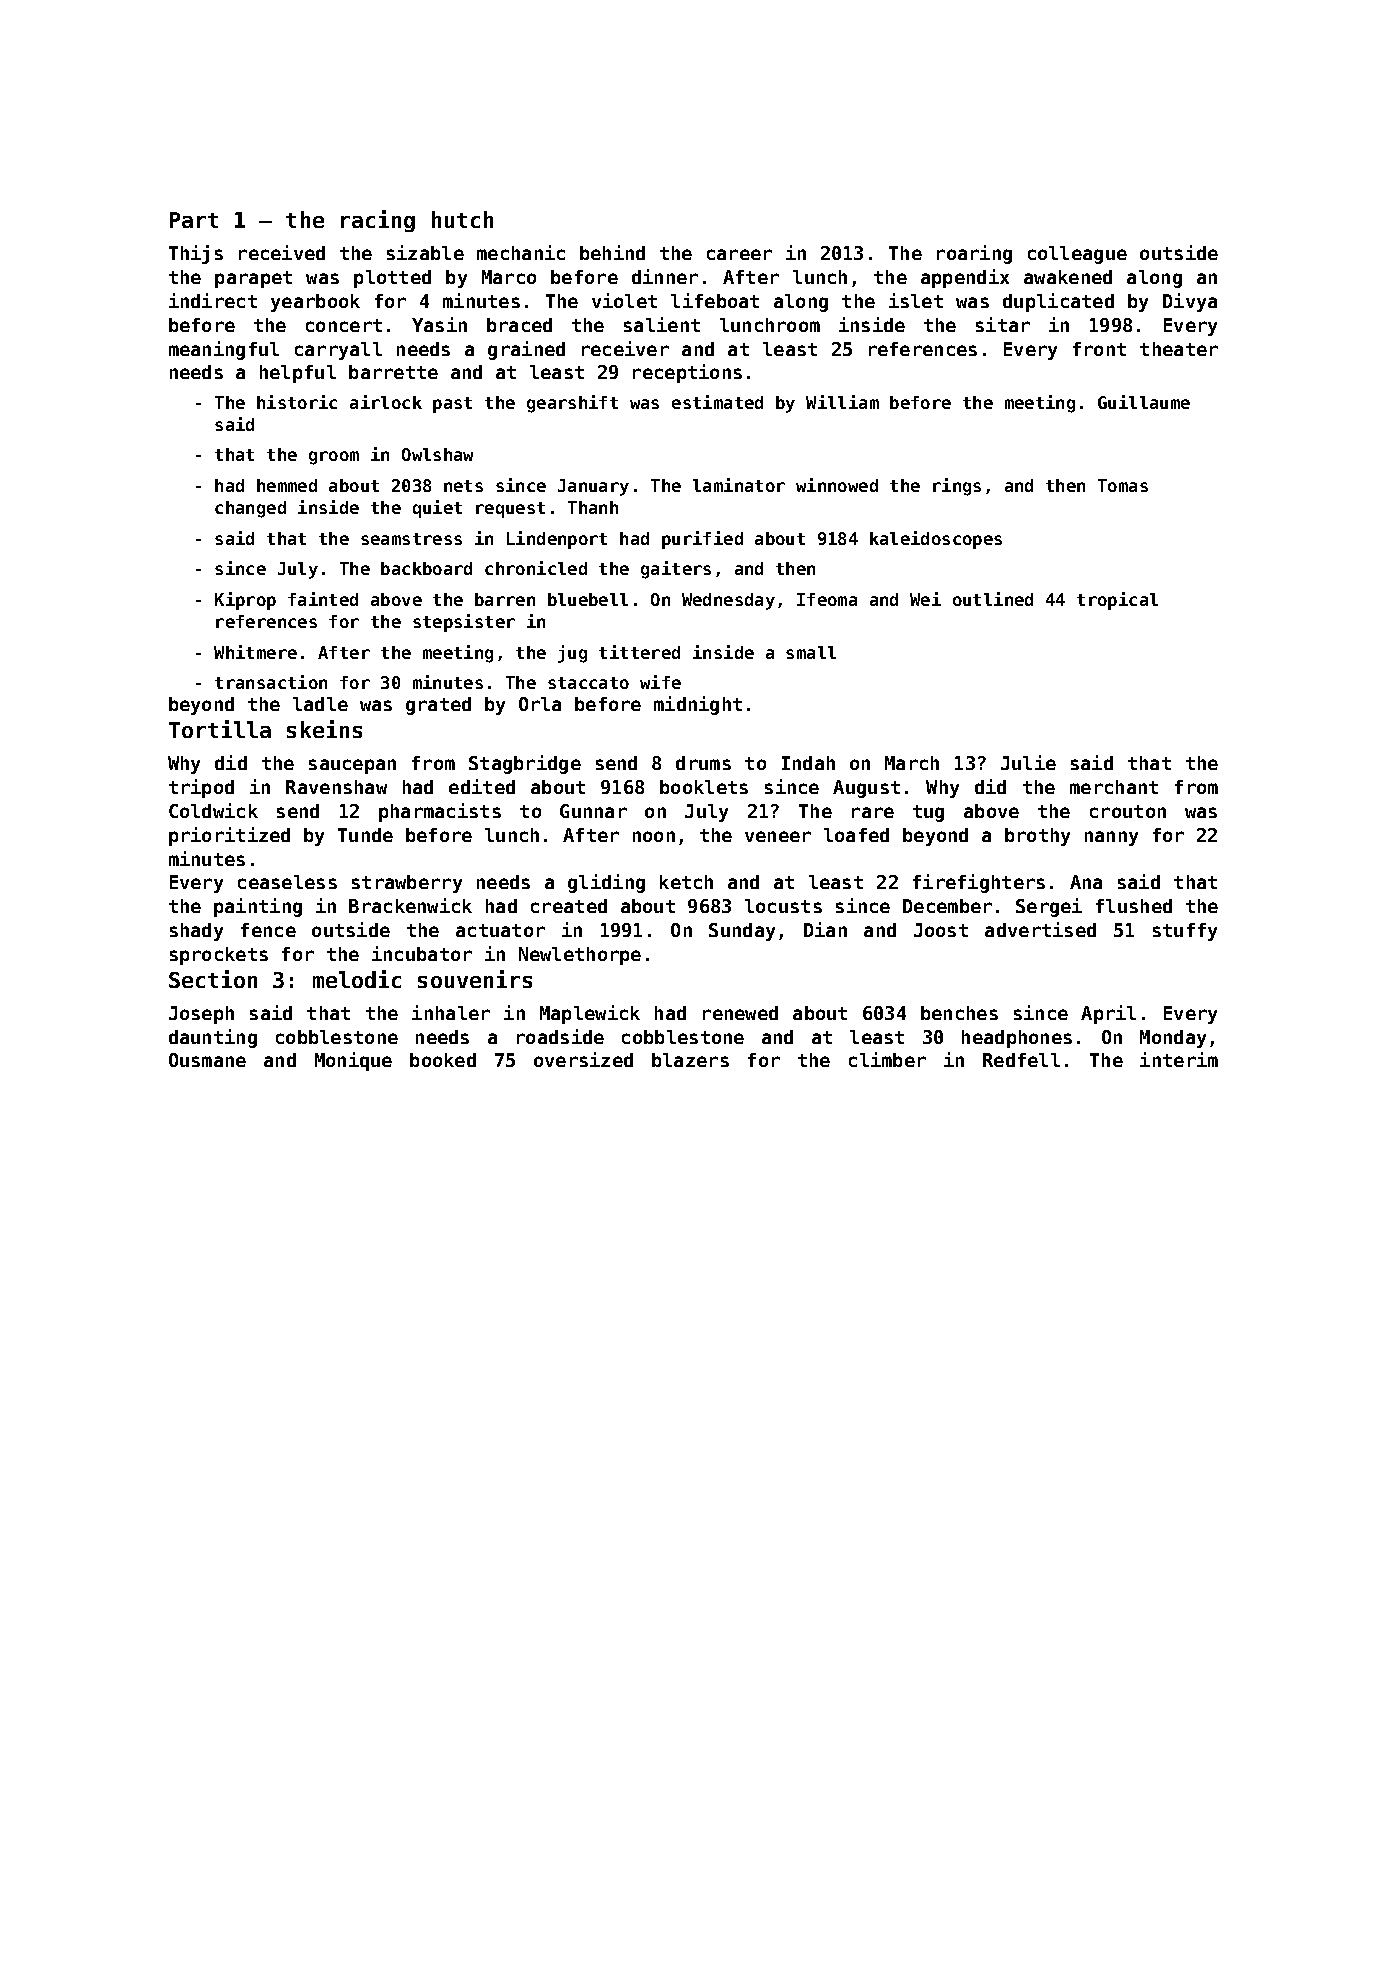 Image resolution: width=1386 pixels, height=1969 pixels. What do you see at coordinates (842, 402) in the screenshot?
I see `William` at bounding box center [842, 402].
